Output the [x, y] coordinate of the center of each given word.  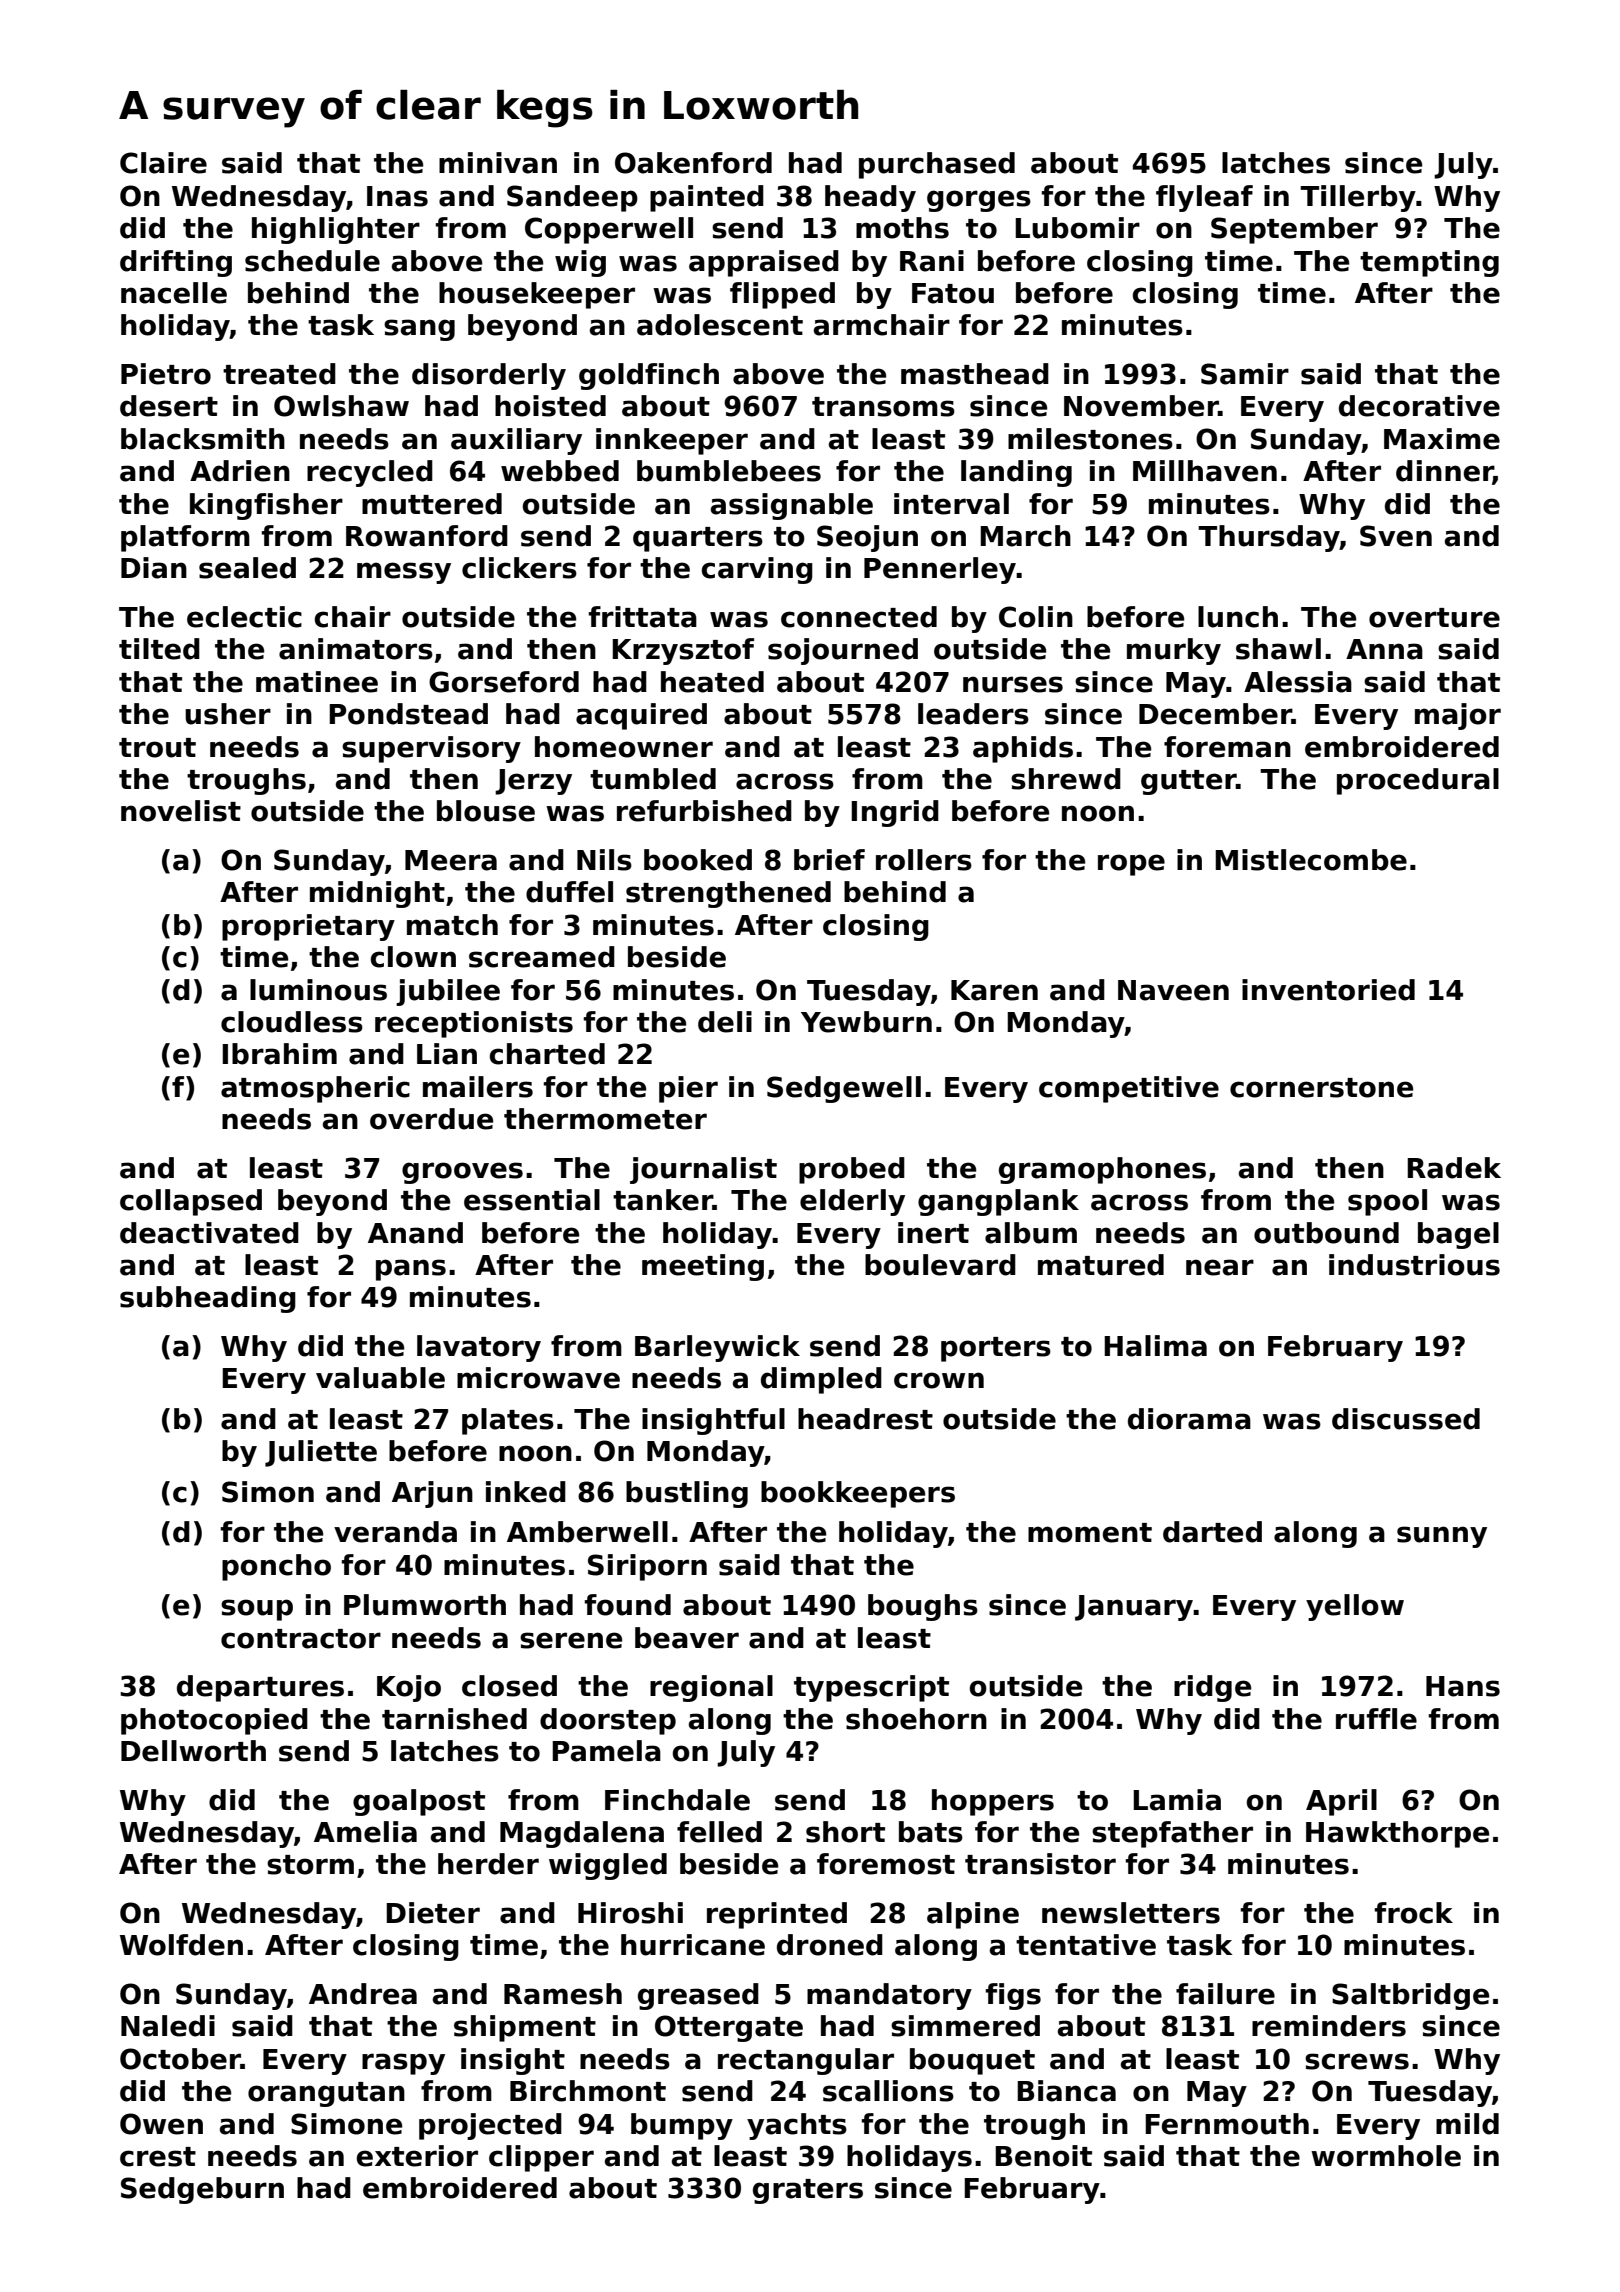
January [1134, 1608]
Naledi [168, 2026]
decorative [1419, 406]
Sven [1396, 536]
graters [808, 2191]
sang [419, 330]
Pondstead [408, 714]
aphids [1023, 749]
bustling [687, 1494]
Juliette [321, 1453]
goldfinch [649, 376]
